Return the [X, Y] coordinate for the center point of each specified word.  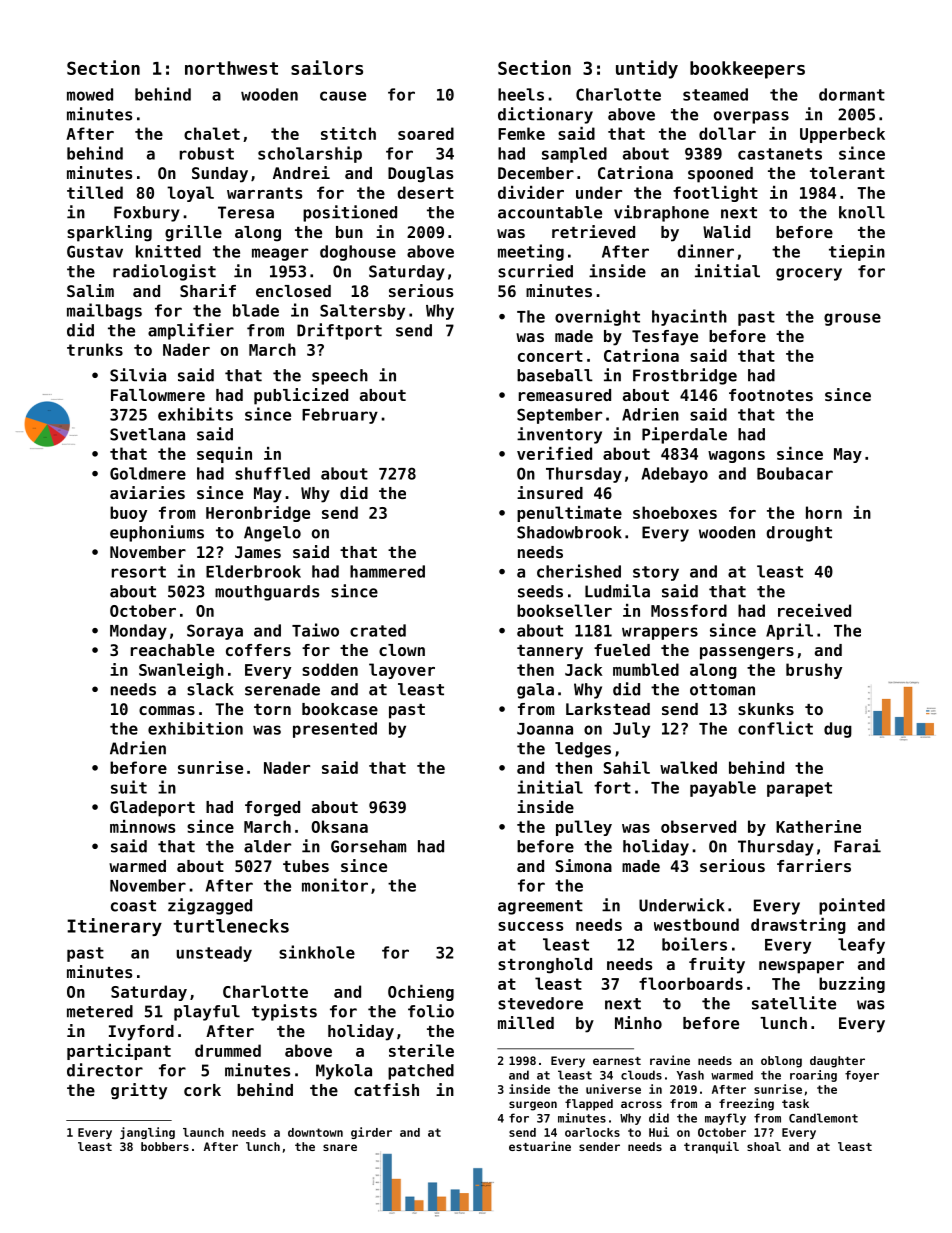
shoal [764, 1146]
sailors [327, 67]
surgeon [533, 1106]
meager [280, 254]
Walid [726, 231]
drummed [228, 1050]
